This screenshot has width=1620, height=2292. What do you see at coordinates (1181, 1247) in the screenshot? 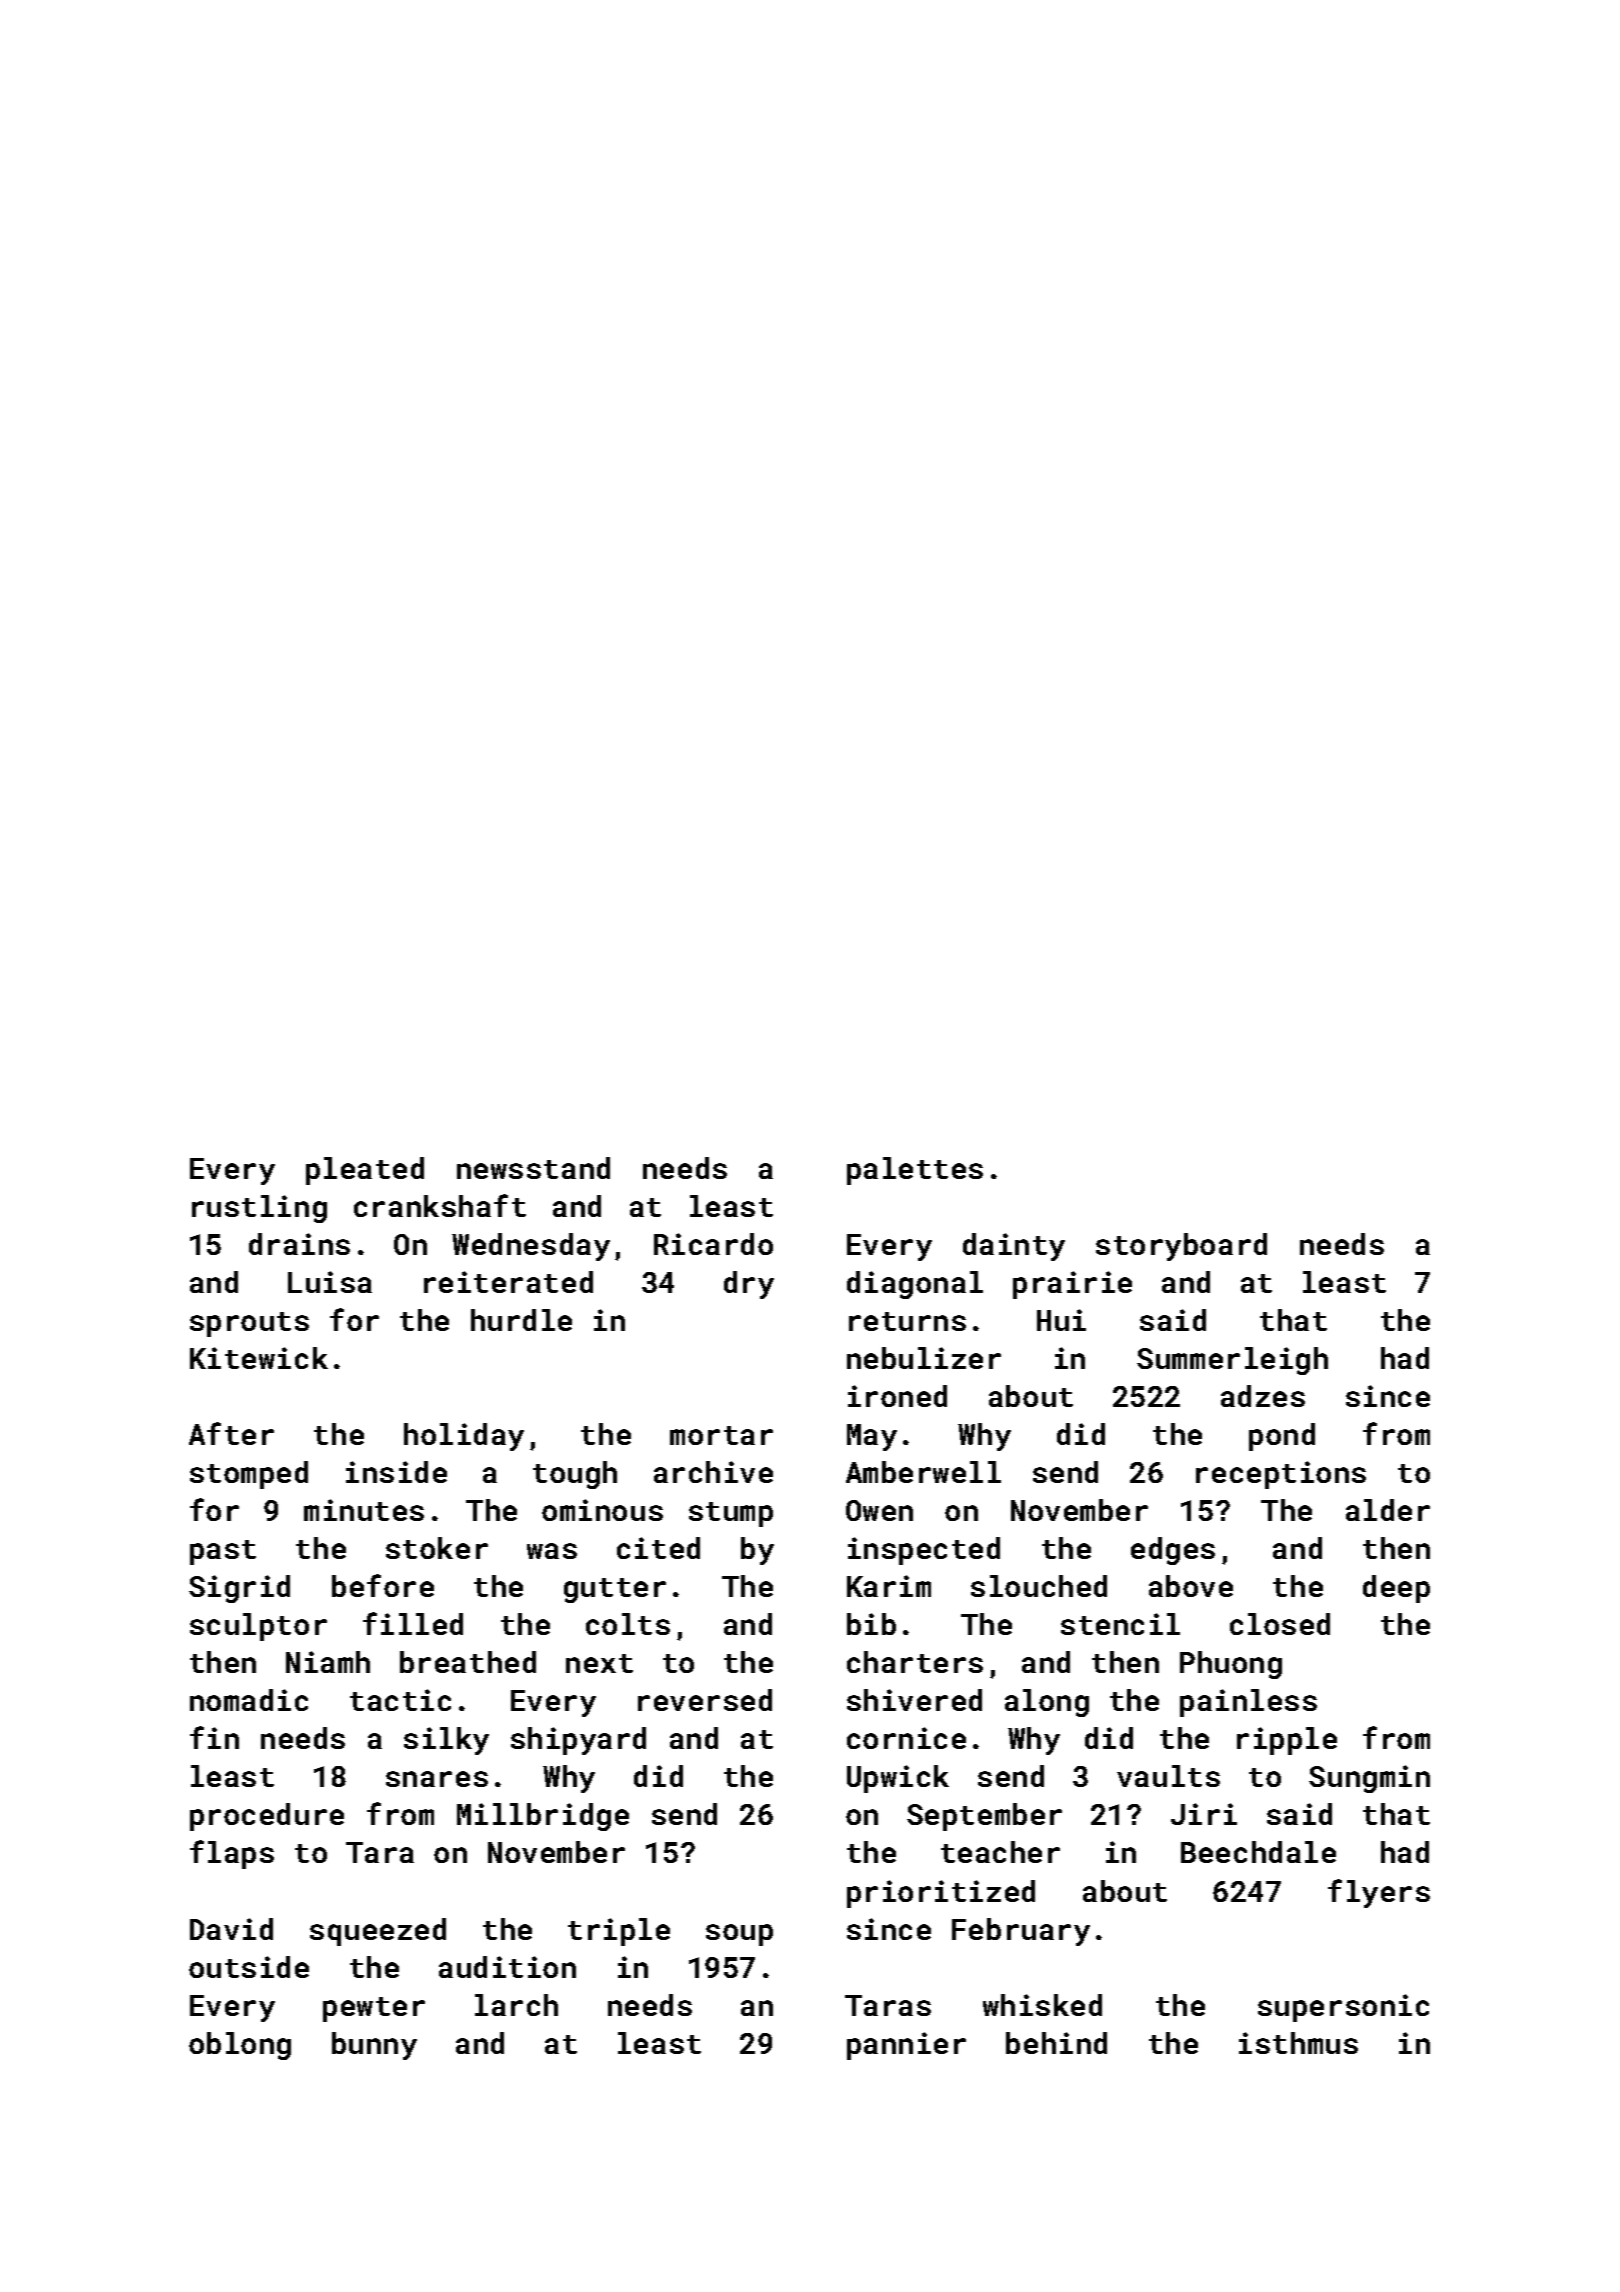
I see `storyboard` at bounding box center [1181, 1247].
